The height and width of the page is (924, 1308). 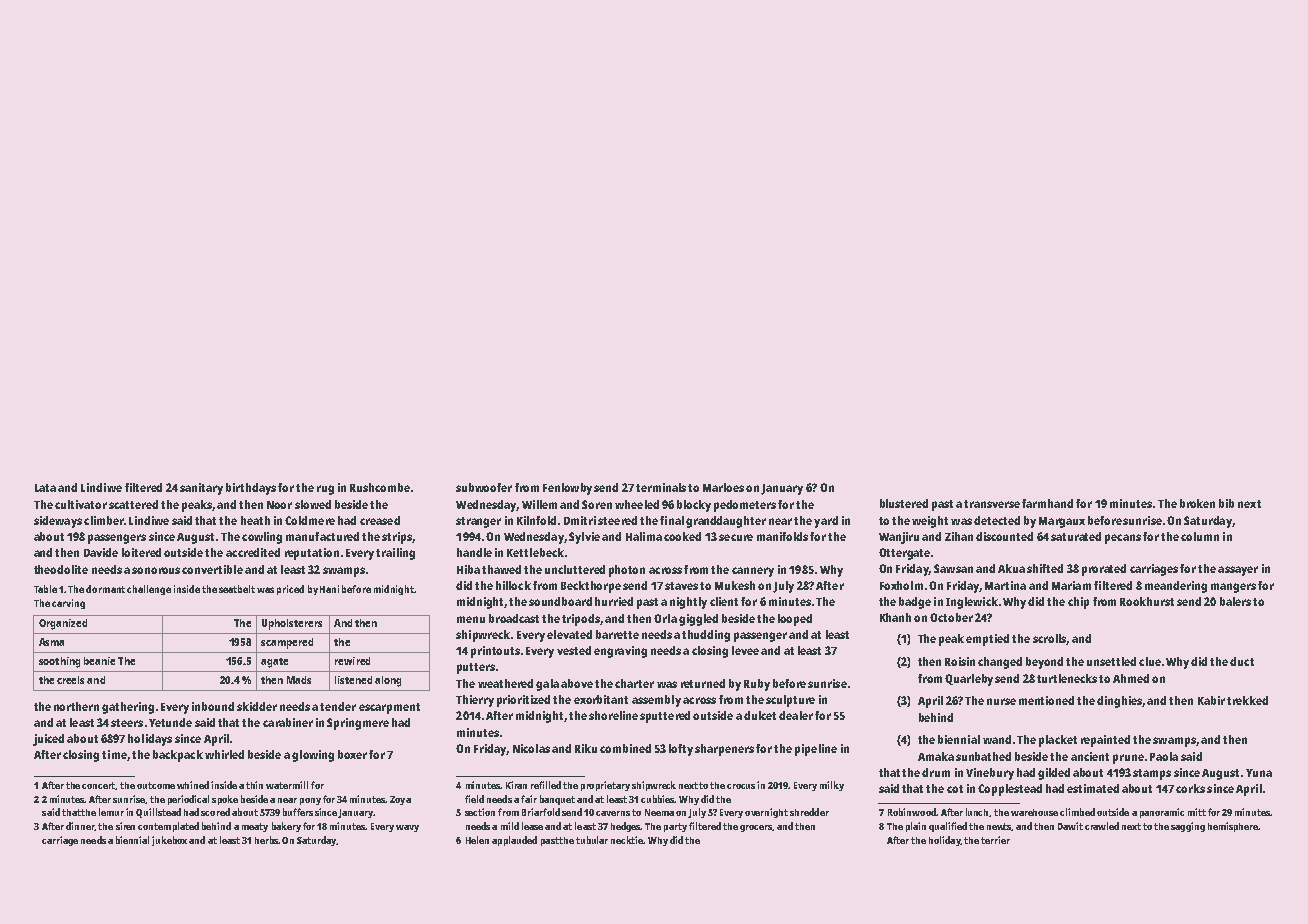 I want to click on levee, so click(x=745, y=650).
